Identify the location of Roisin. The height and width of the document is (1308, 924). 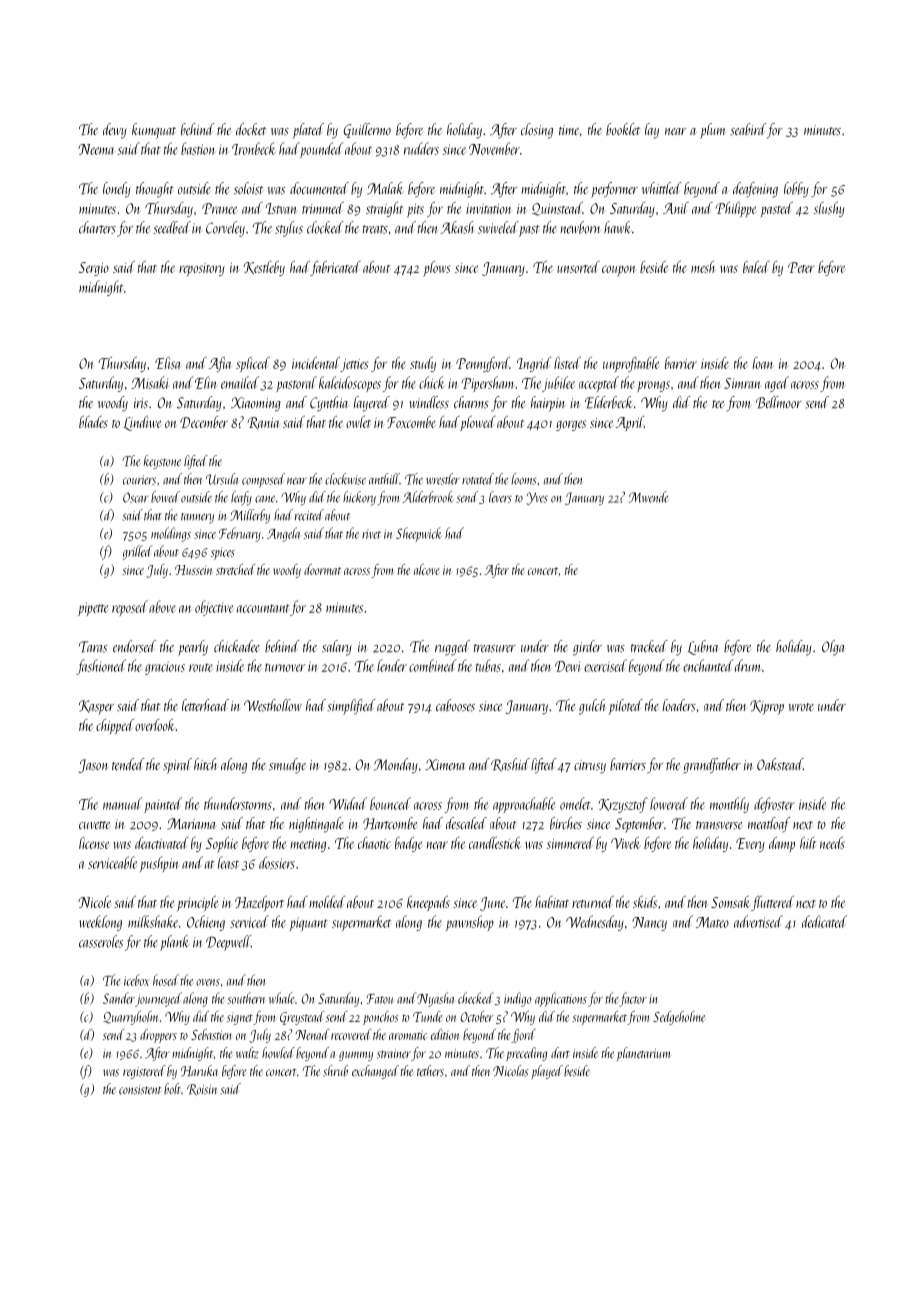
(202, 1090).
